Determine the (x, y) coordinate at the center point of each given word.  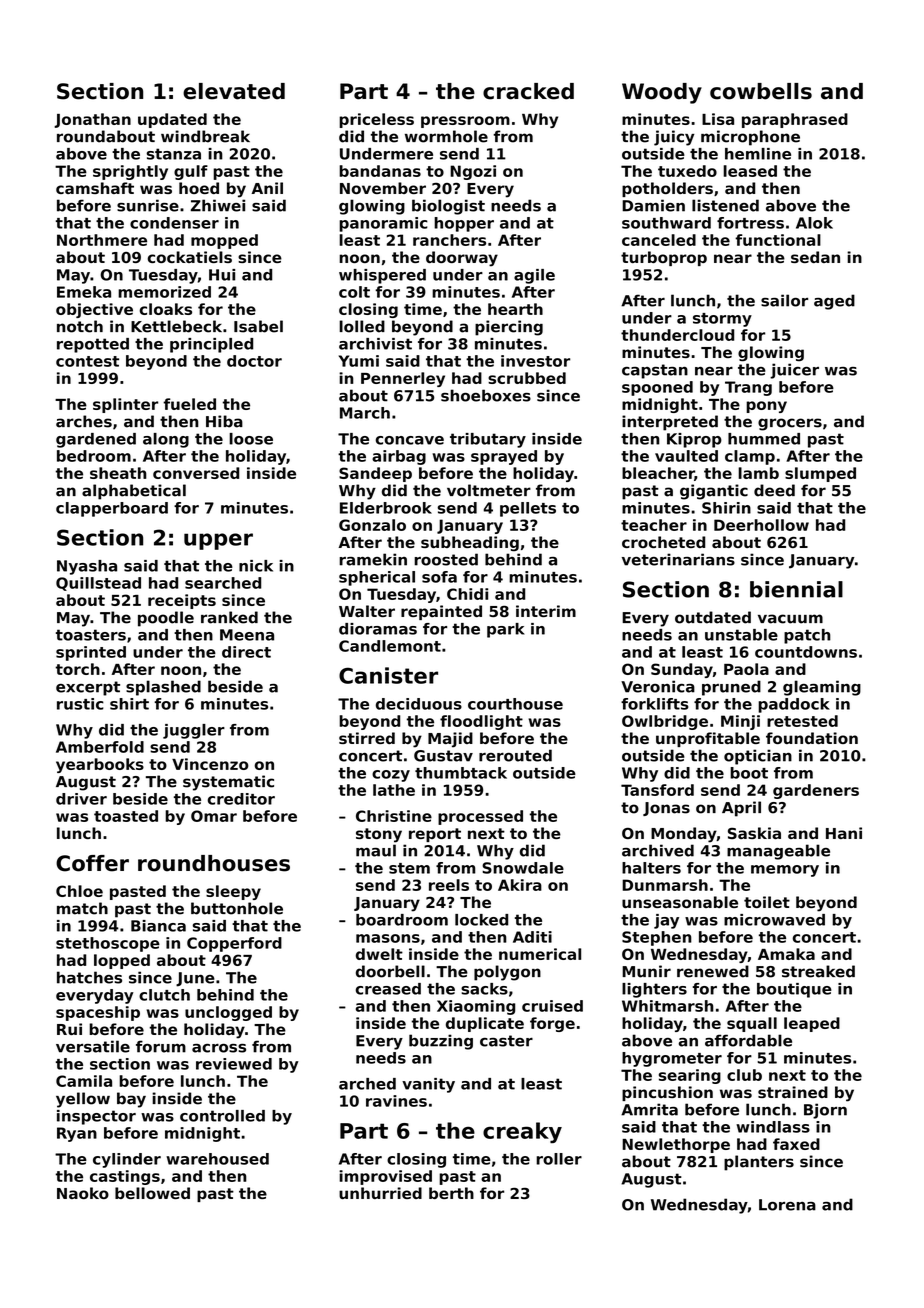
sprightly (130, 172)
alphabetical (134, 492)
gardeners (816, 791)
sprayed (504, 457)
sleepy (233, 892)
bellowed (152, 1193)
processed (480, 817)
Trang (748, 388)
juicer (794, 371)
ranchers (449, 240)
